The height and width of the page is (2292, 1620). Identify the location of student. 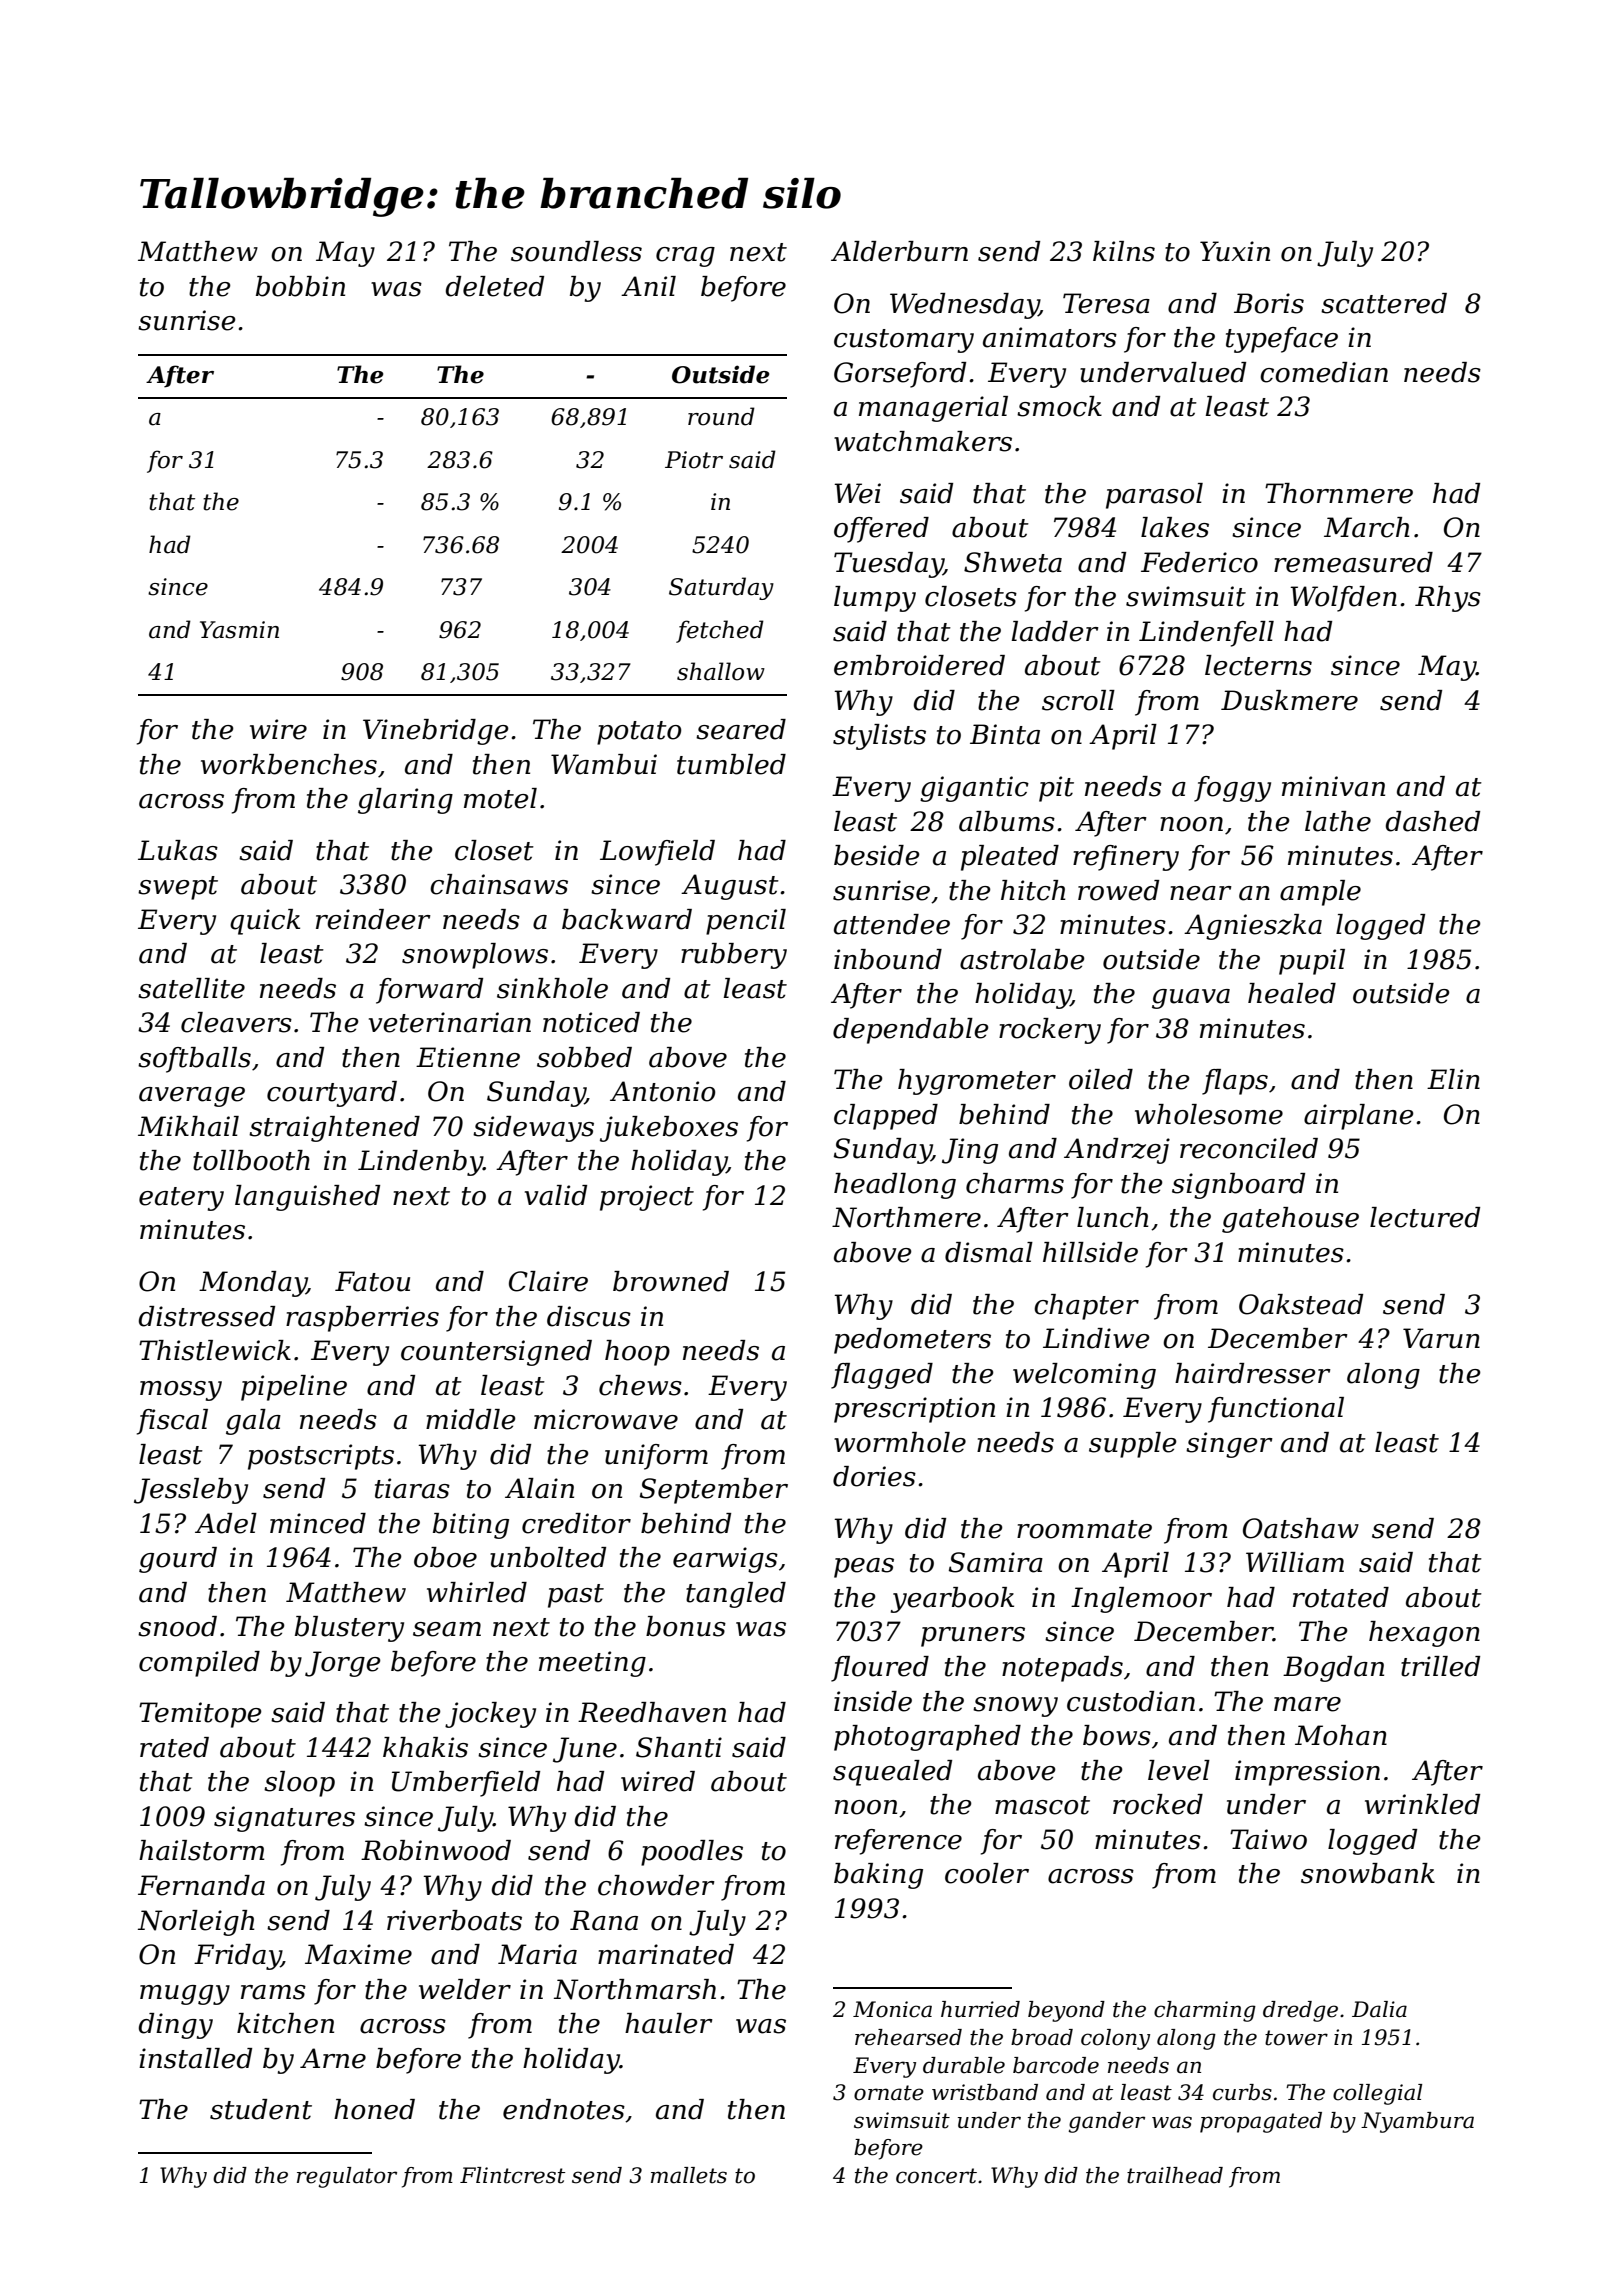
(261, 2109).
